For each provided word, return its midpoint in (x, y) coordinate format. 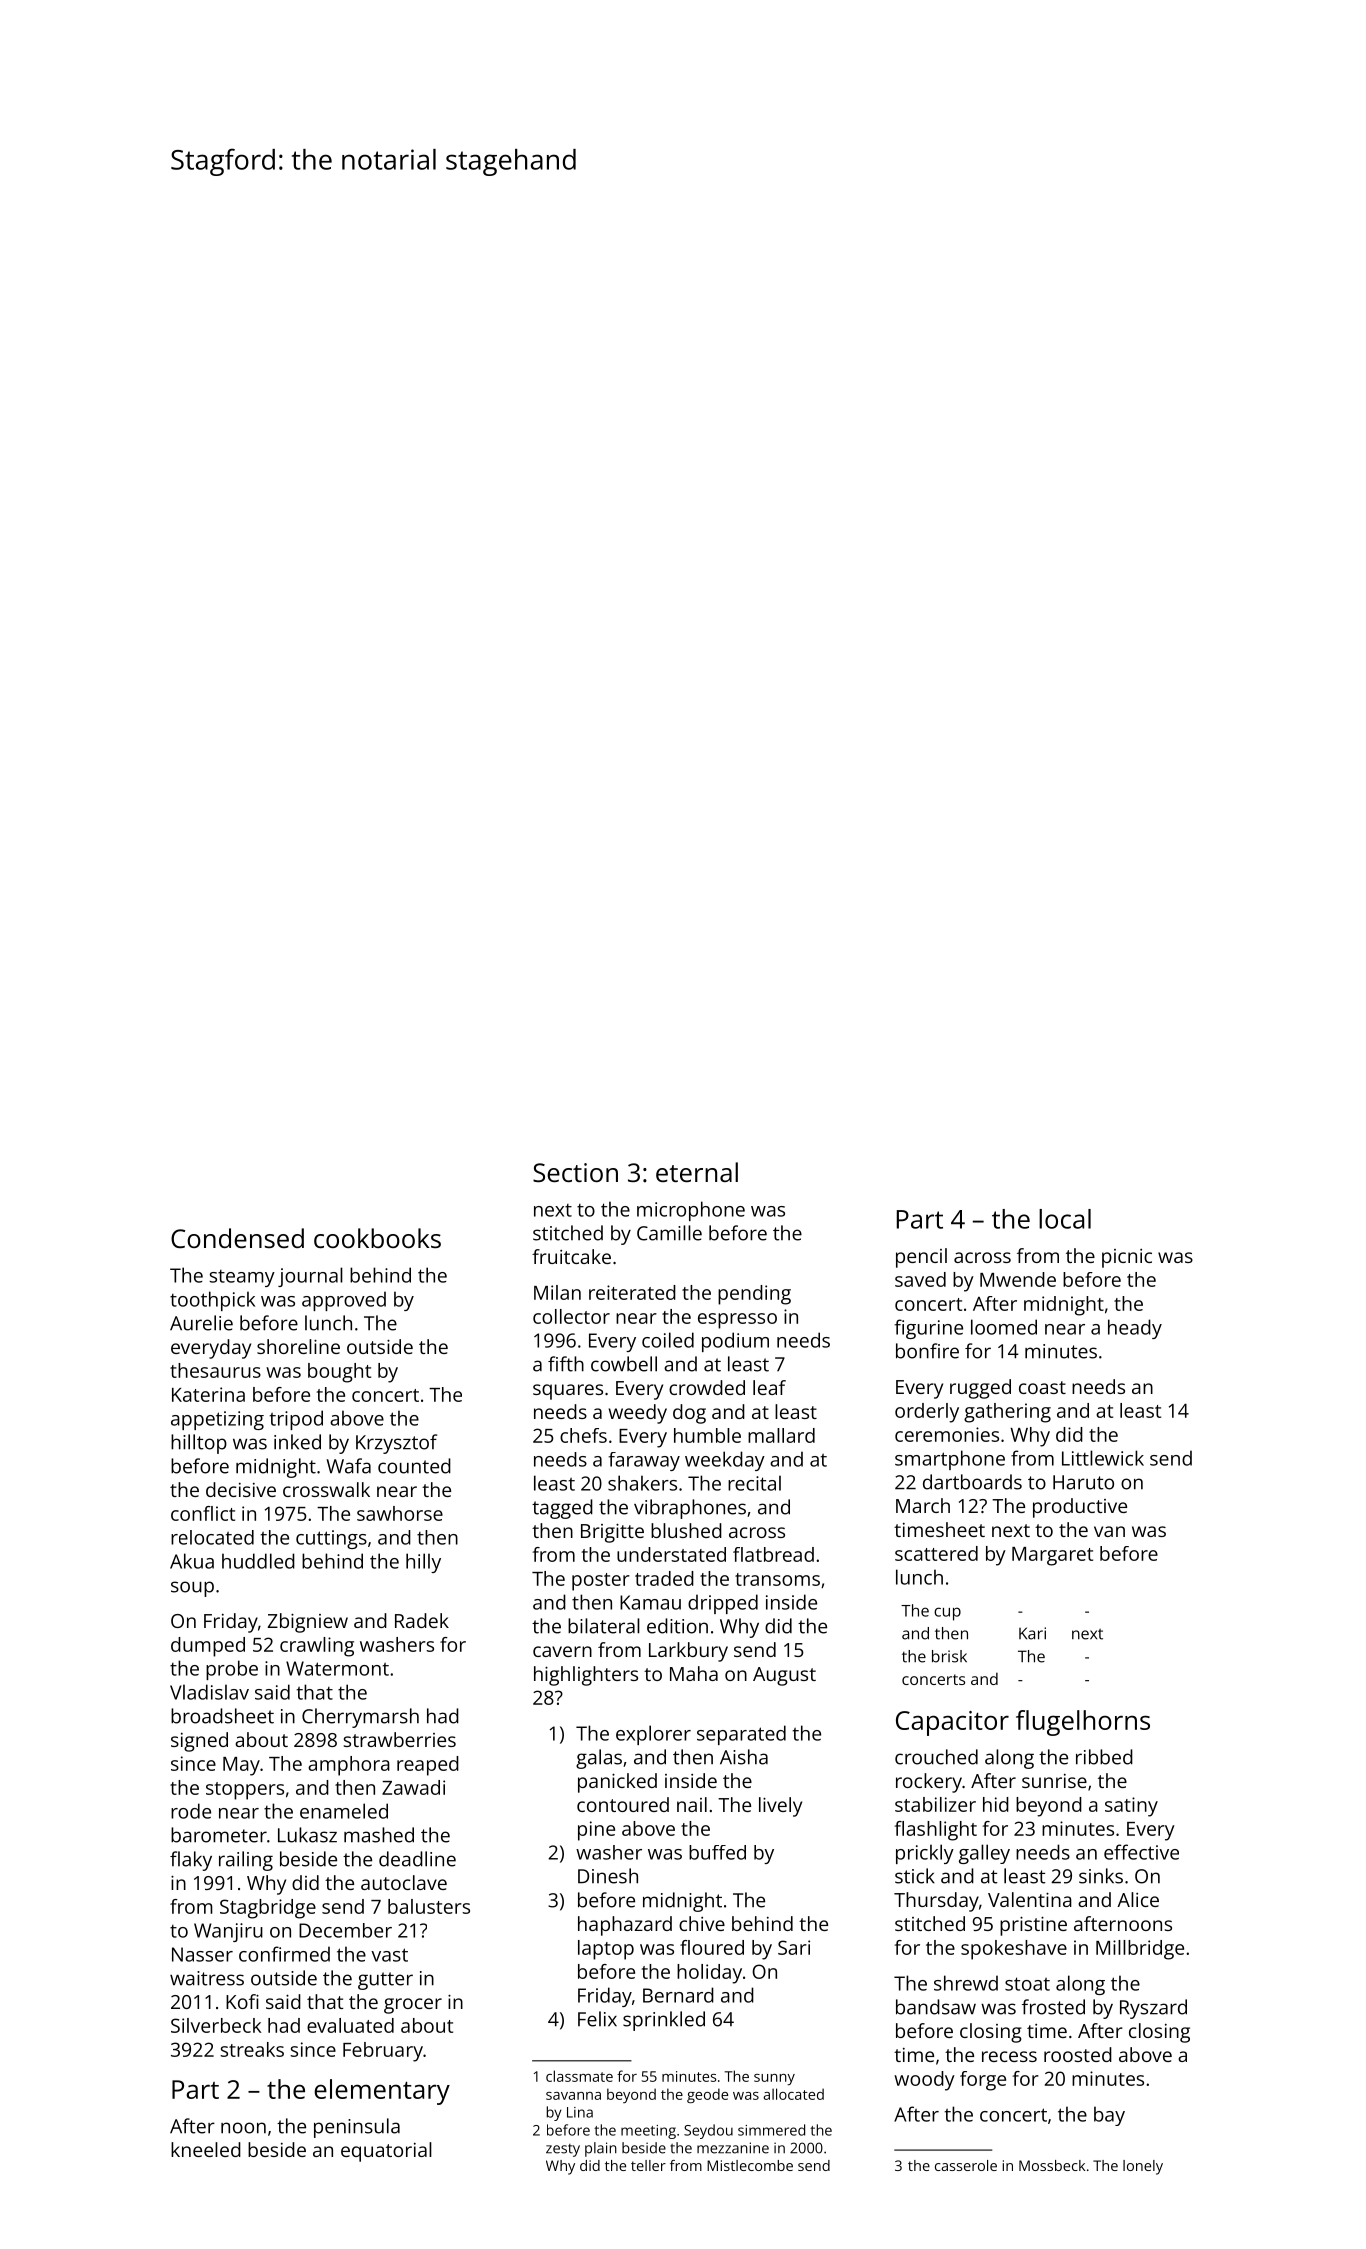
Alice (1138, 1899)
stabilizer (935, 1804)
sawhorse (400, 1513)
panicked (617, 1783)
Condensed (237, 1238)
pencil (921, 1258)
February (383, 2052)
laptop (606, 1950)
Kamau (650, 1602)
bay (1109, 2116)
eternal (697, 1172)
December (345, 1930)
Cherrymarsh (360, 1718)
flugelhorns (1083, 1723)
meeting (648, 2132)
